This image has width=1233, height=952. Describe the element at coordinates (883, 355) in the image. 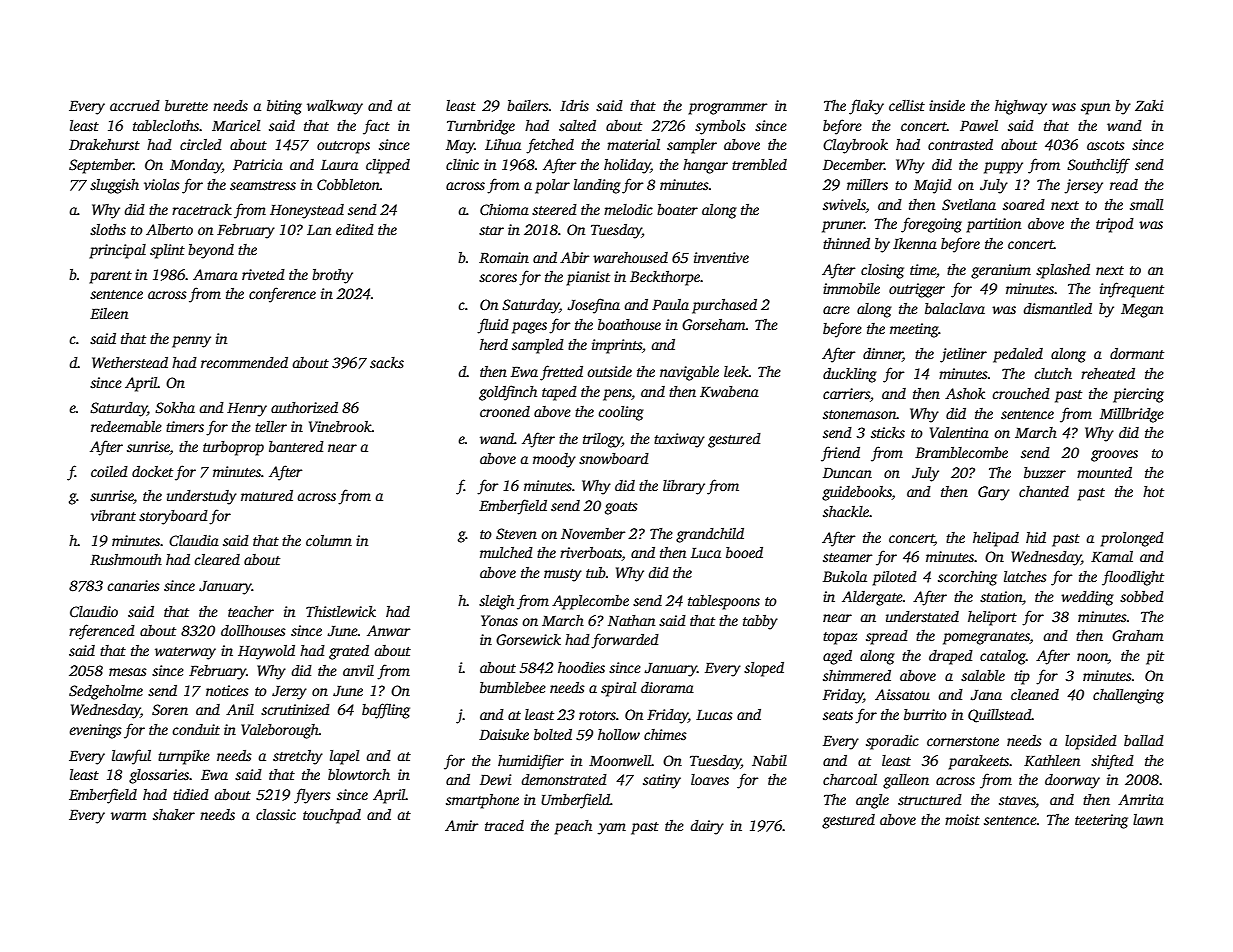

I see `dinner` at that location.
